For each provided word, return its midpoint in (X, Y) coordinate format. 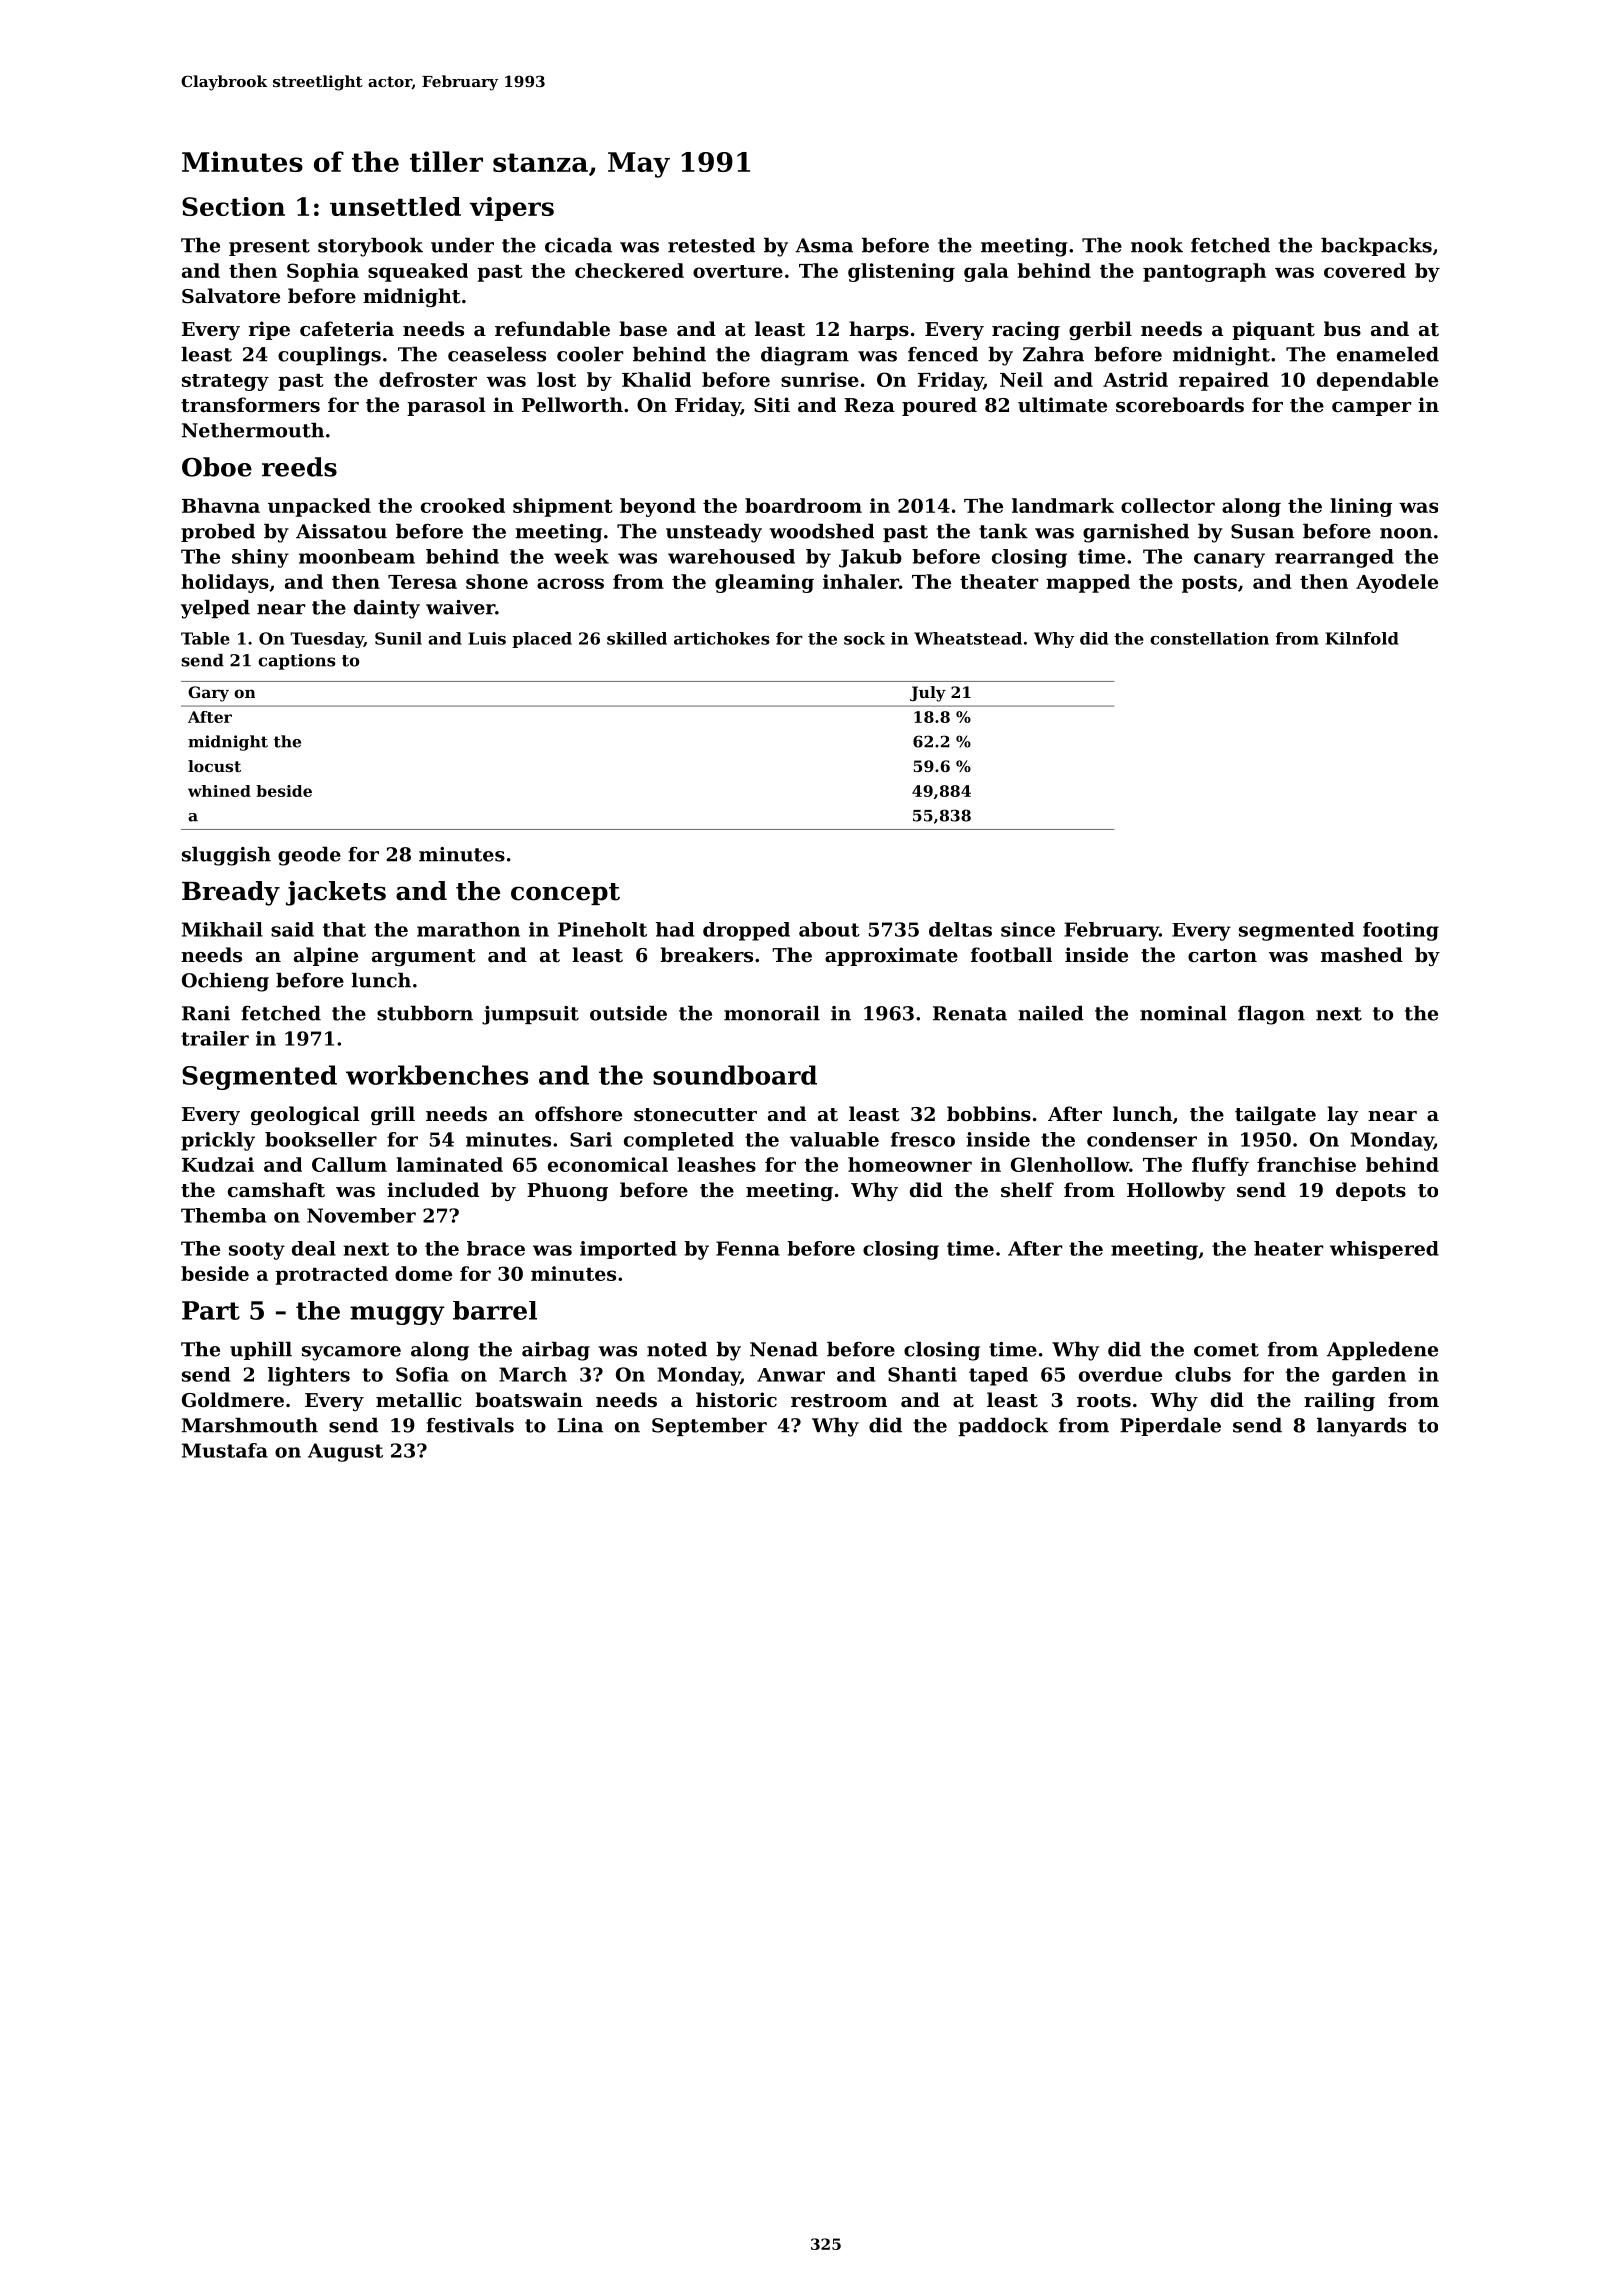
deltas (960, 929)
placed (542, 640)
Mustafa (225, 1450)
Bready (231, 893)
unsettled (395, 206)
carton (1222, 955)
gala (986, 272)
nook (1157, 245)
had (675, 929)
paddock (1003, 1427)
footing (1401, 931)
